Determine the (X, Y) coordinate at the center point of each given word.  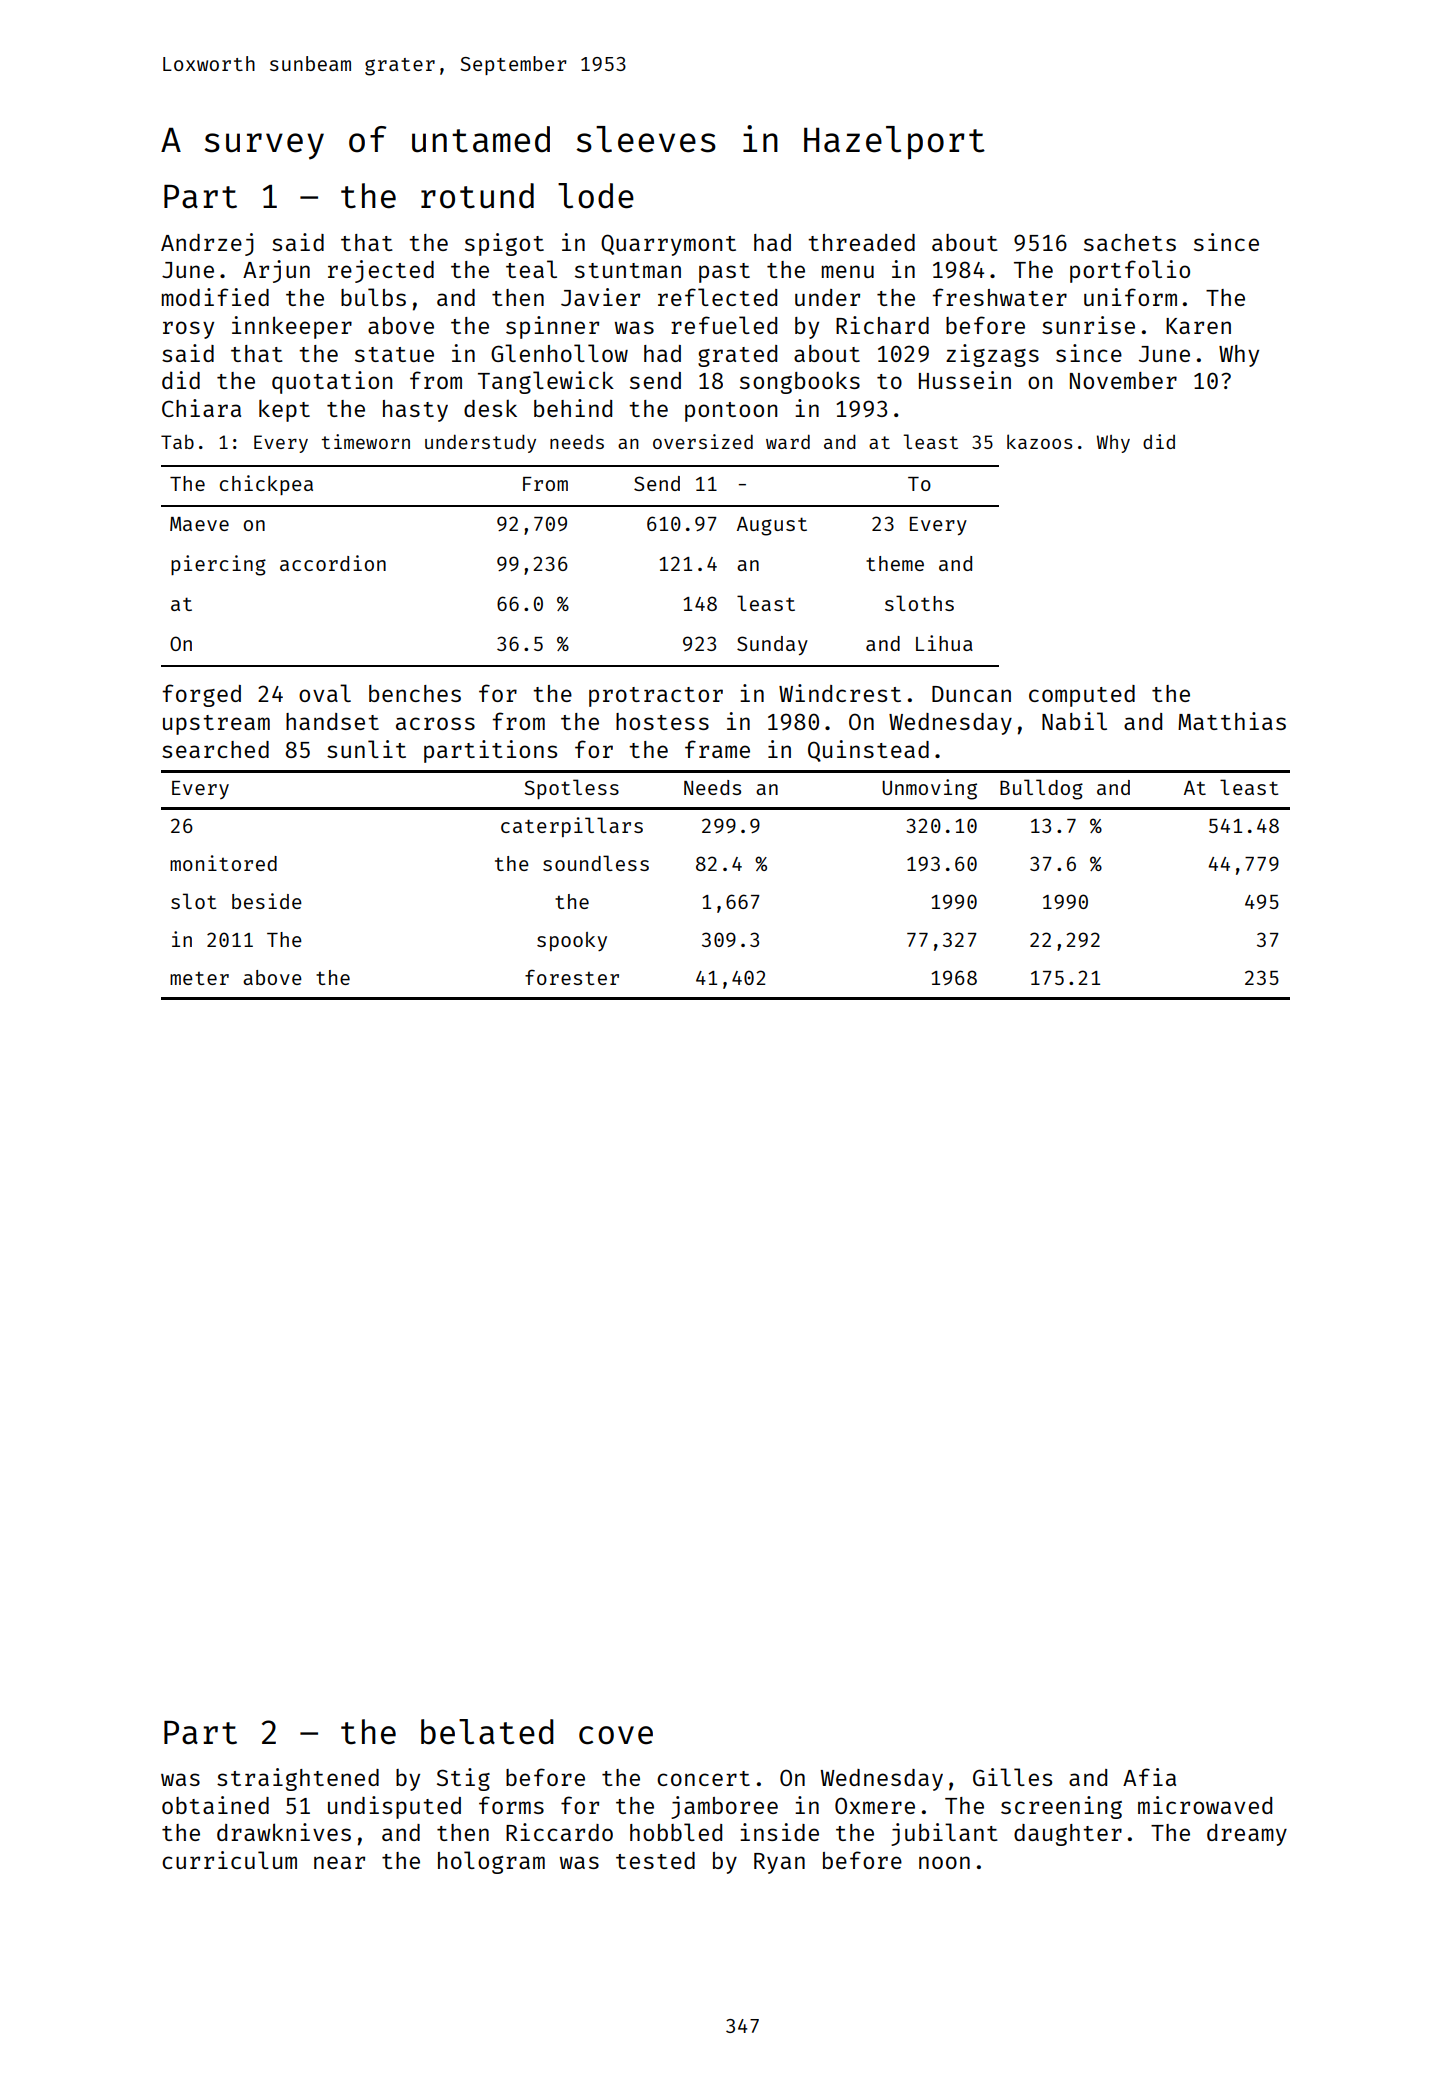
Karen (1198, 326)
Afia (1149, 1777)
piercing (218, 565)
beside (267, 901)
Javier (600, 297)
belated (487, 1732)
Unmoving (929, 789)
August (772, 526)
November (1123, 380)
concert (703, 1778)
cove (616, 1735)
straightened (298, 1779)
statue (394, 354)
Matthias (1232, 721)
